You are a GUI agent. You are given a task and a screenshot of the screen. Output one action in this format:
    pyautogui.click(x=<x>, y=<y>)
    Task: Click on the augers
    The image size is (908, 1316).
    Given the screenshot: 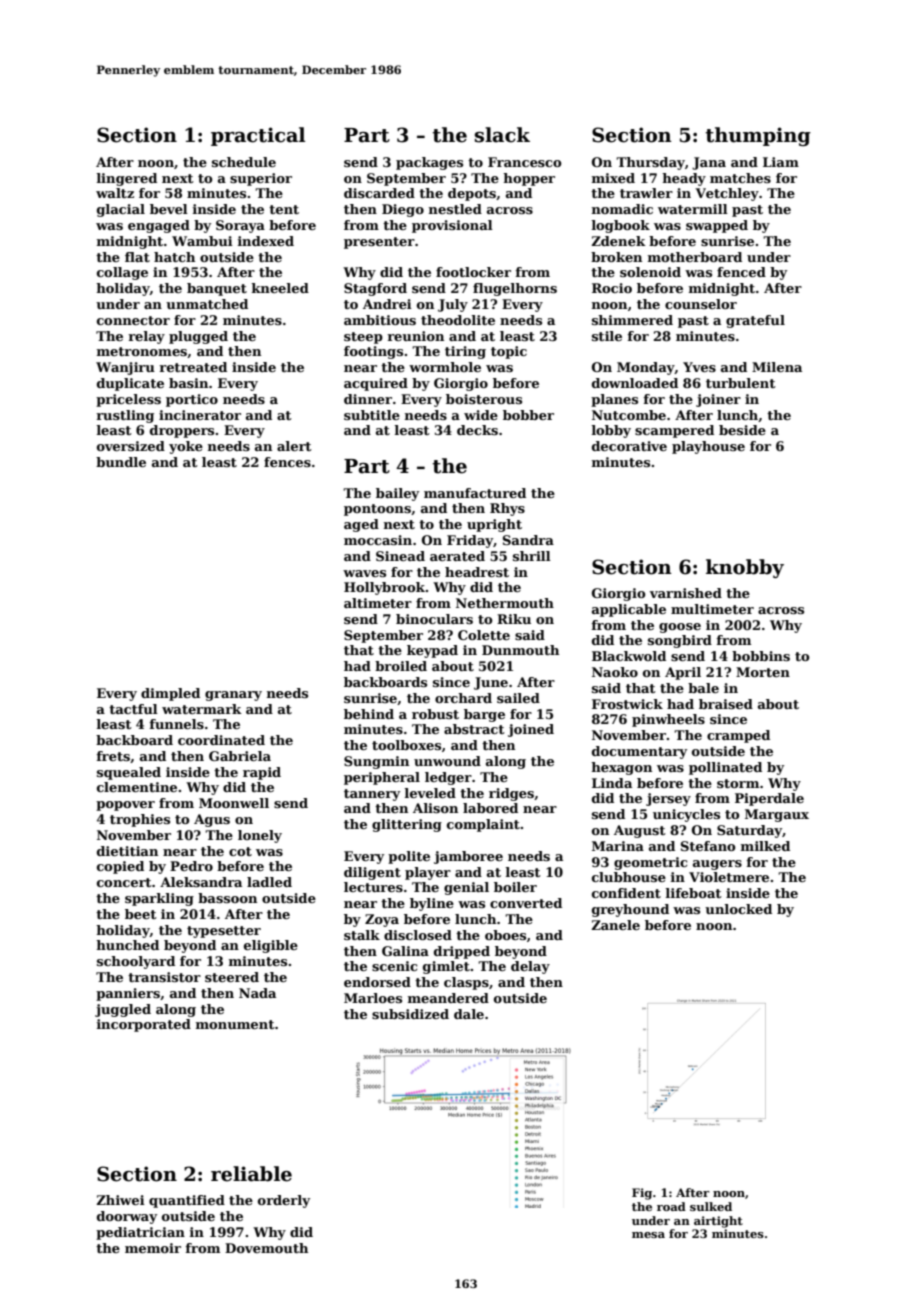 What is the action you would take?
    pyautogui.click(x=717, y=865)
